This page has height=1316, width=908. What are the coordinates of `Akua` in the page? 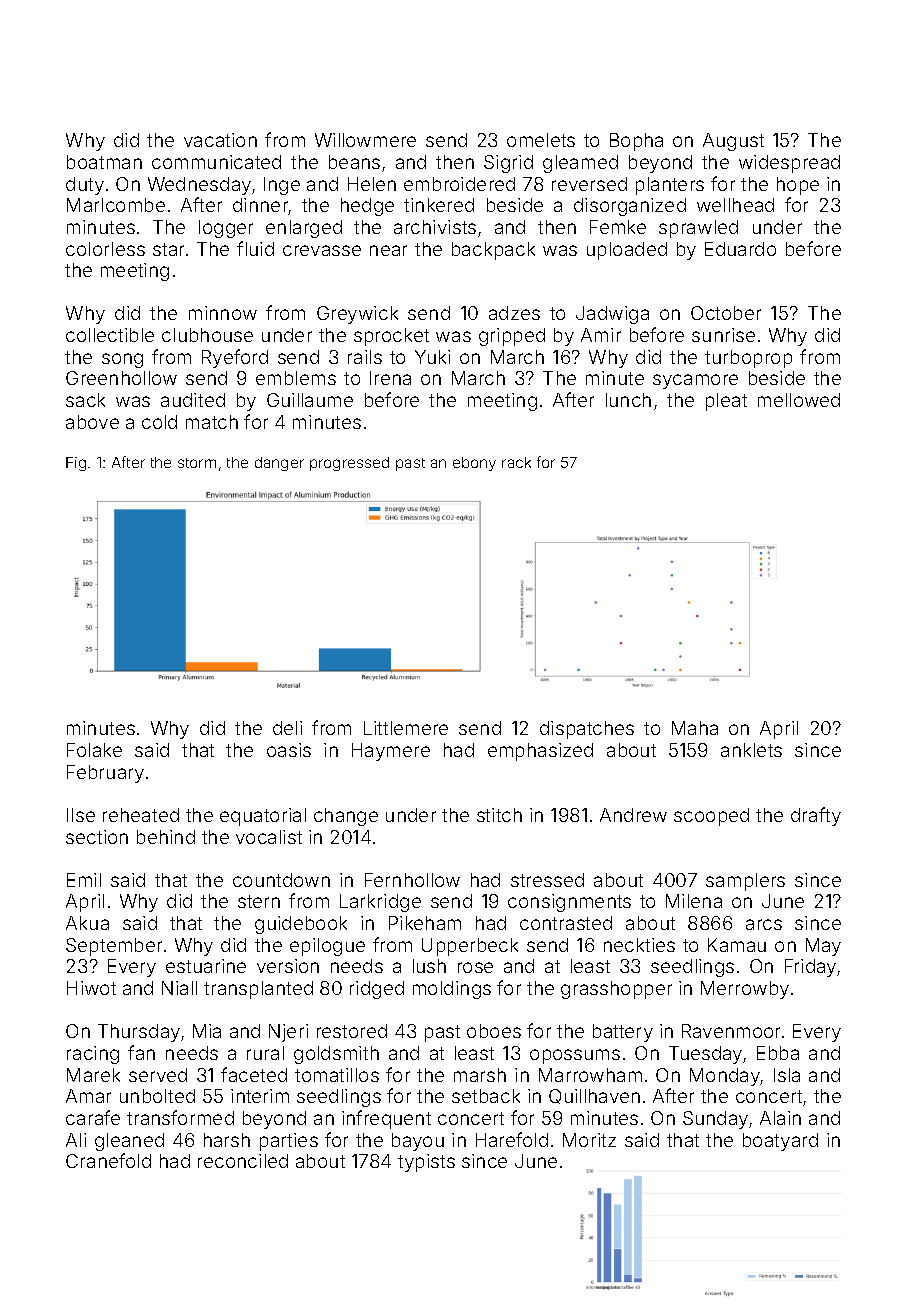 It's located at (87, 923).
